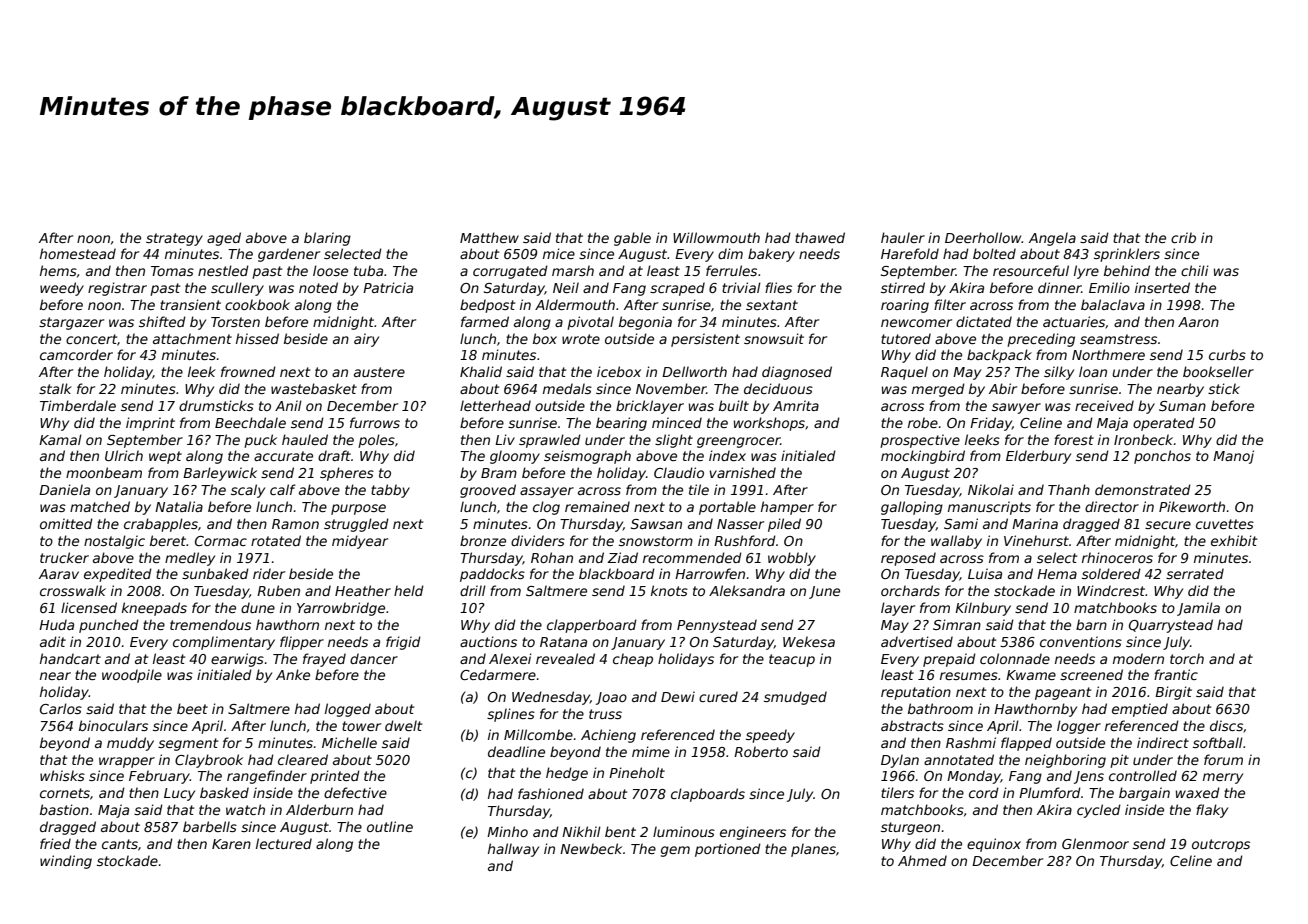 Image resolution: width=1308 pixels, height=924 pixels. What do you see at coordinates (319, 809) in the screenshot?
I see `Alderburn` at bounding box center [319, 809].
